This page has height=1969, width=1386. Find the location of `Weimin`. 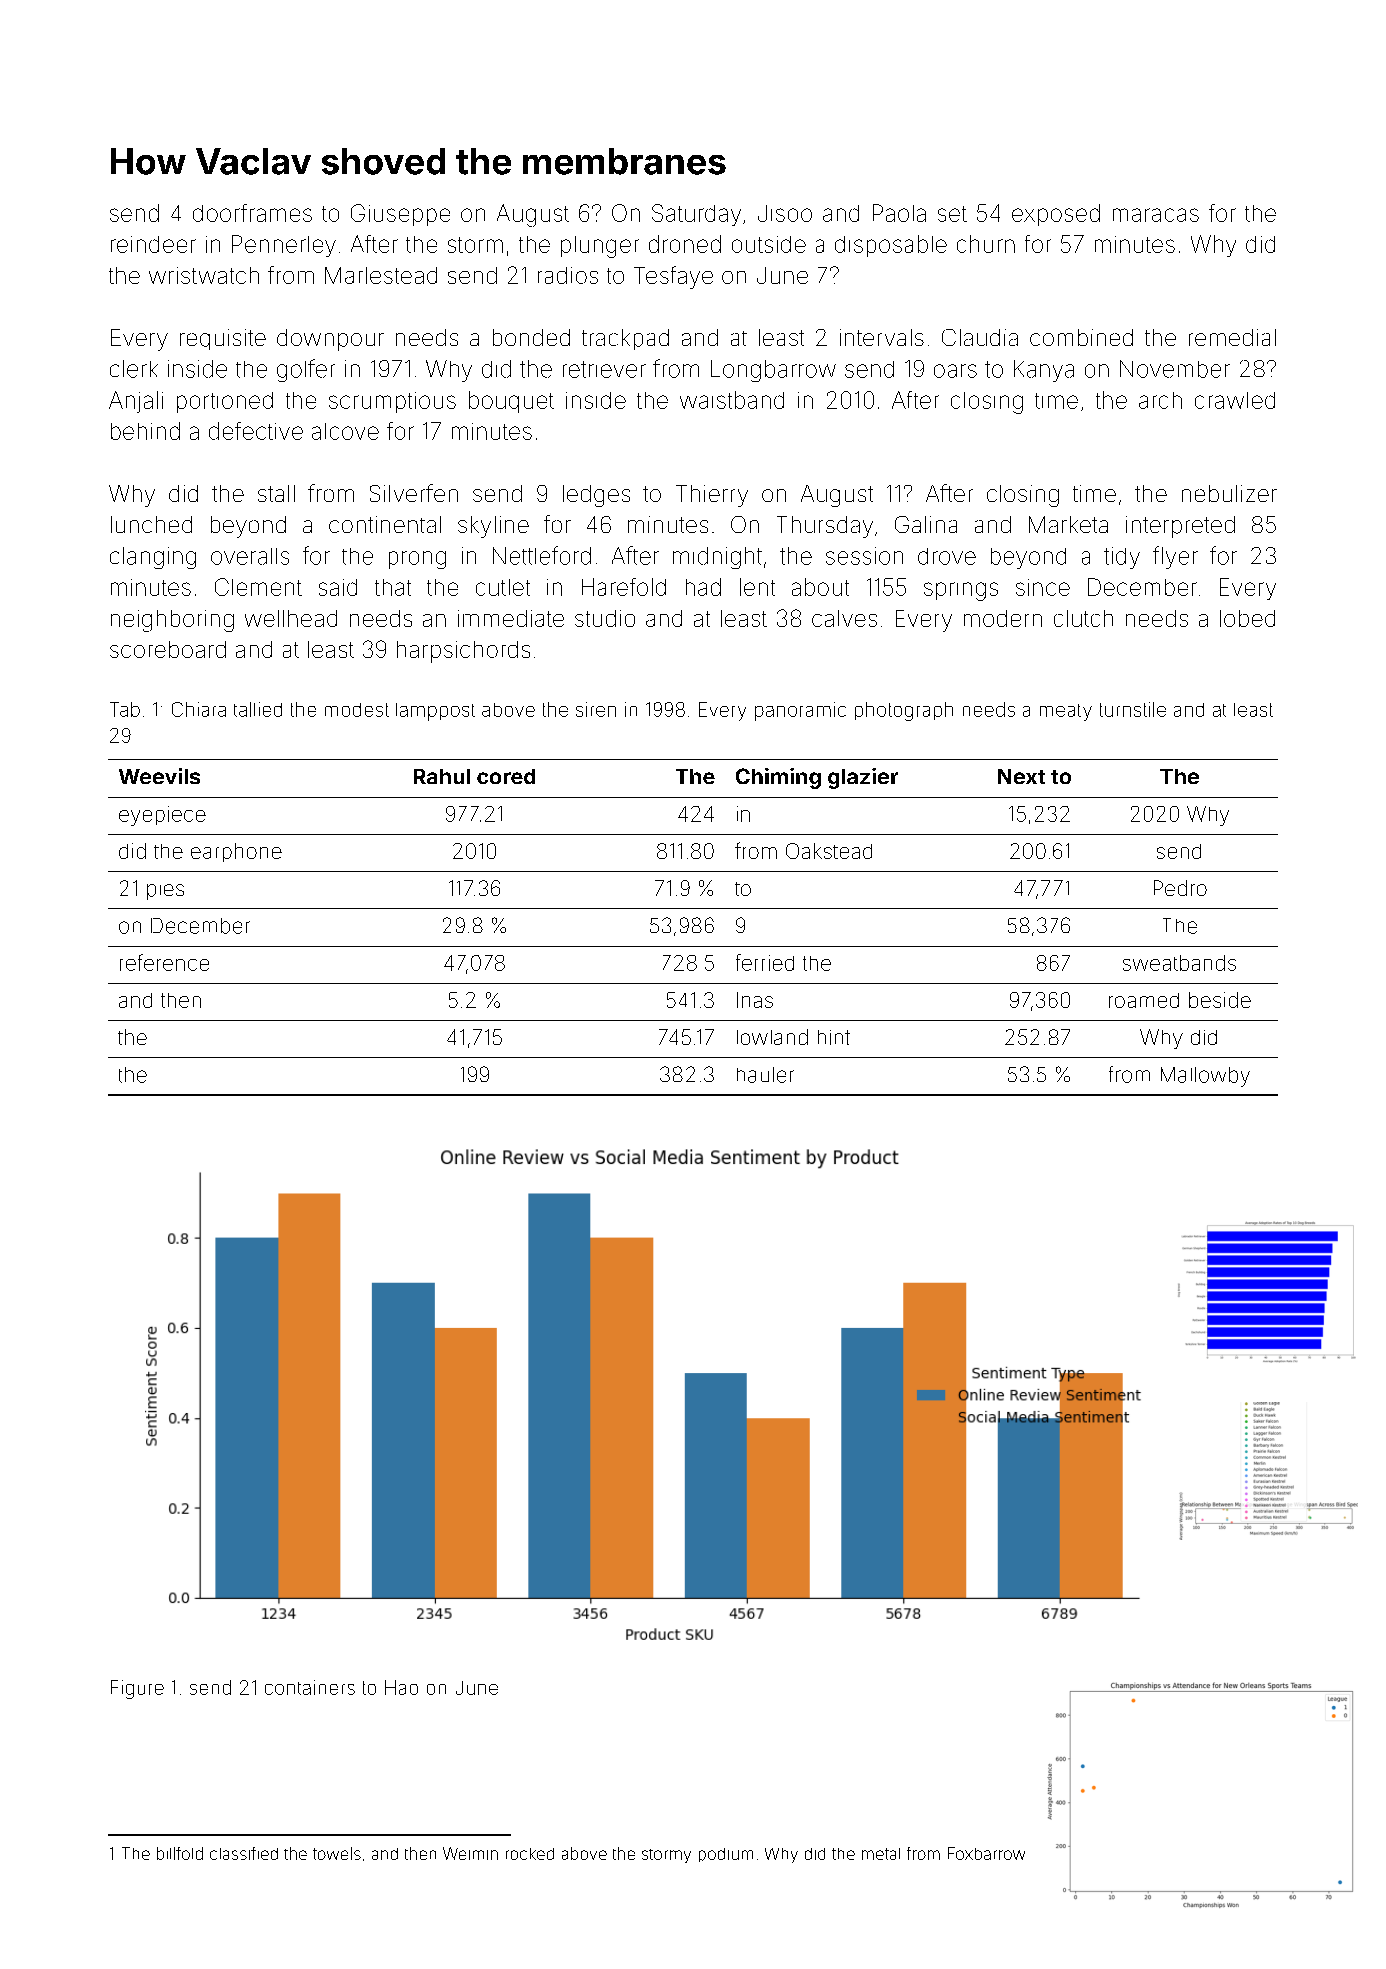

Weimin is located at coordinates (470, 1853).
